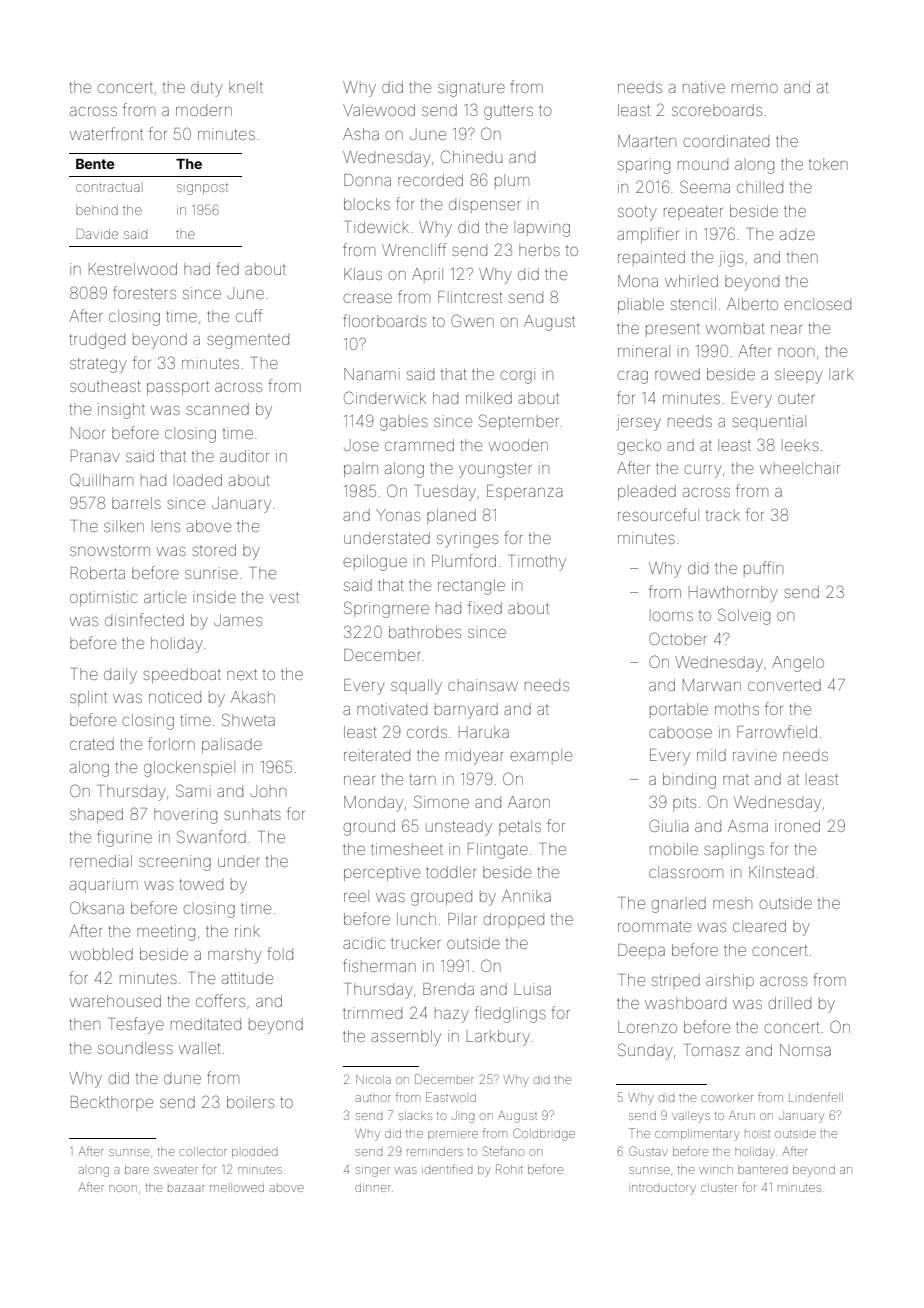 This screenshot has width=924, height=1308. I want to click on motivated, so click(392, 709).
